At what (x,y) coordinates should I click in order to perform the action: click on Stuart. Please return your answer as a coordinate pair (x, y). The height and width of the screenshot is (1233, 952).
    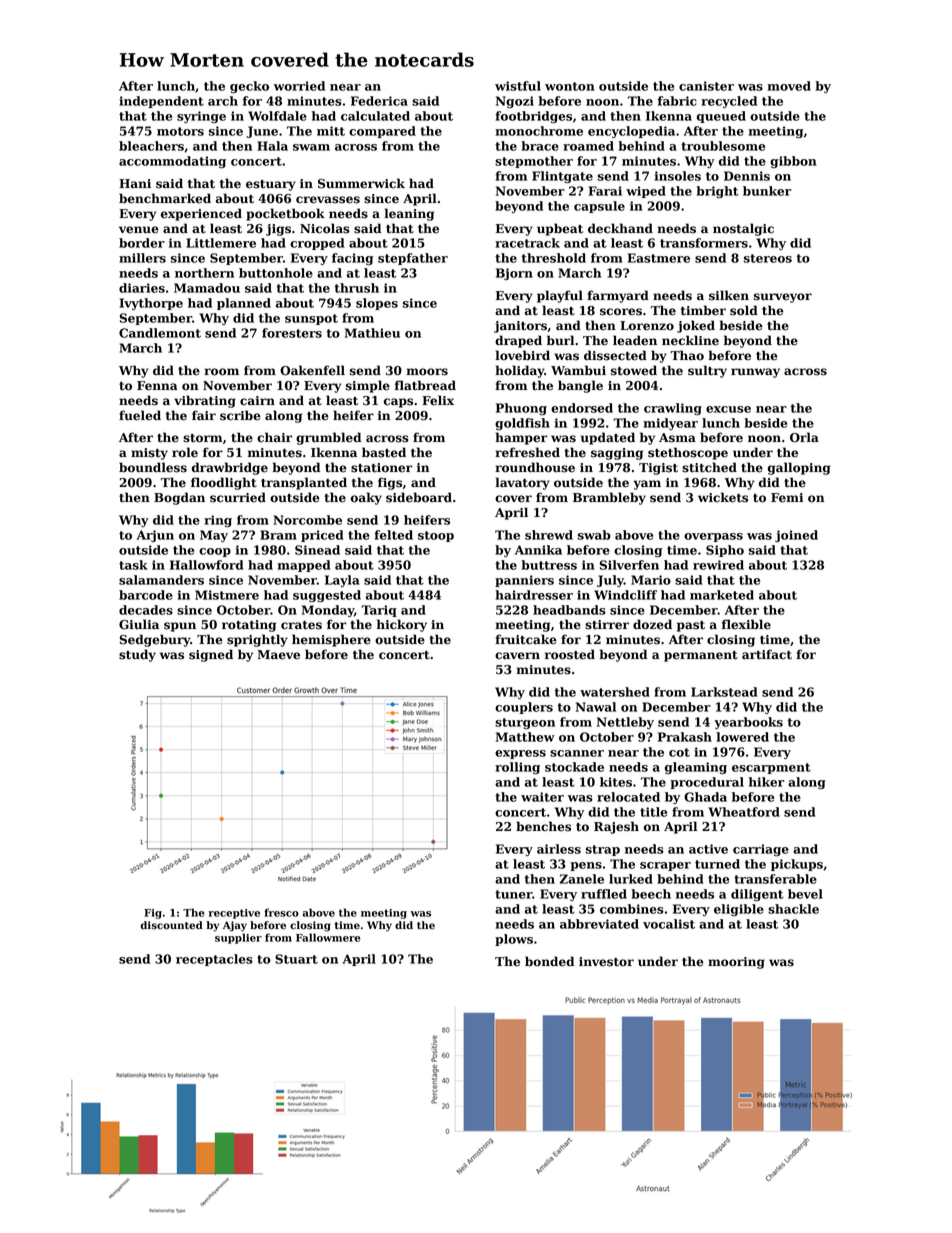
    Looking at the image, I should click on (296, 959).
